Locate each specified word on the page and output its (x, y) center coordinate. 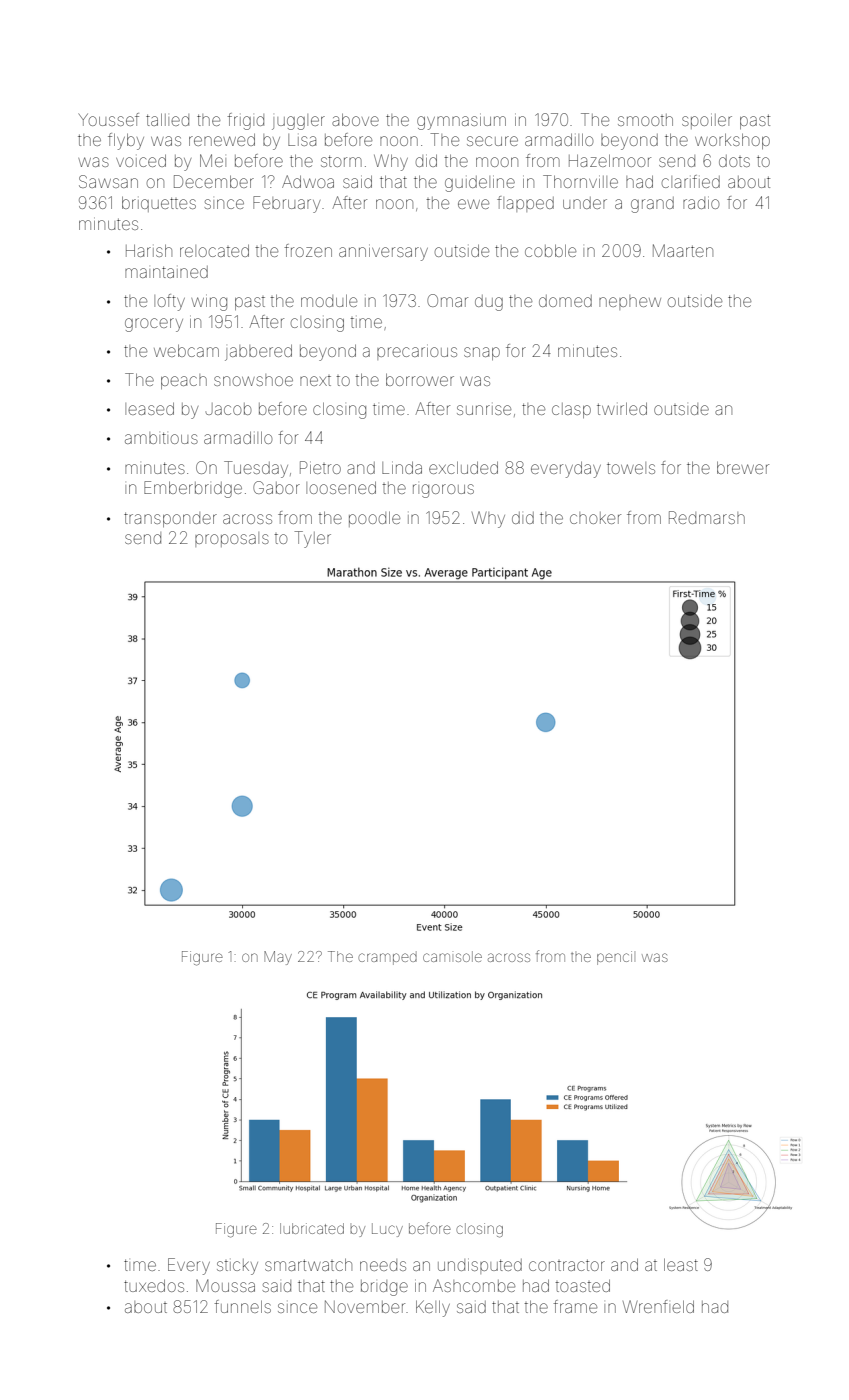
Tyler (312, 539)
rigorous (443, 491)
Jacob (229, 409)
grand (652, 205)
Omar (447, 300)
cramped (387, 959)
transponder (170, 519)
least (681, 1265)
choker (595, 518)
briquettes (159, 204)
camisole (452, 956)
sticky (237, 1267)
